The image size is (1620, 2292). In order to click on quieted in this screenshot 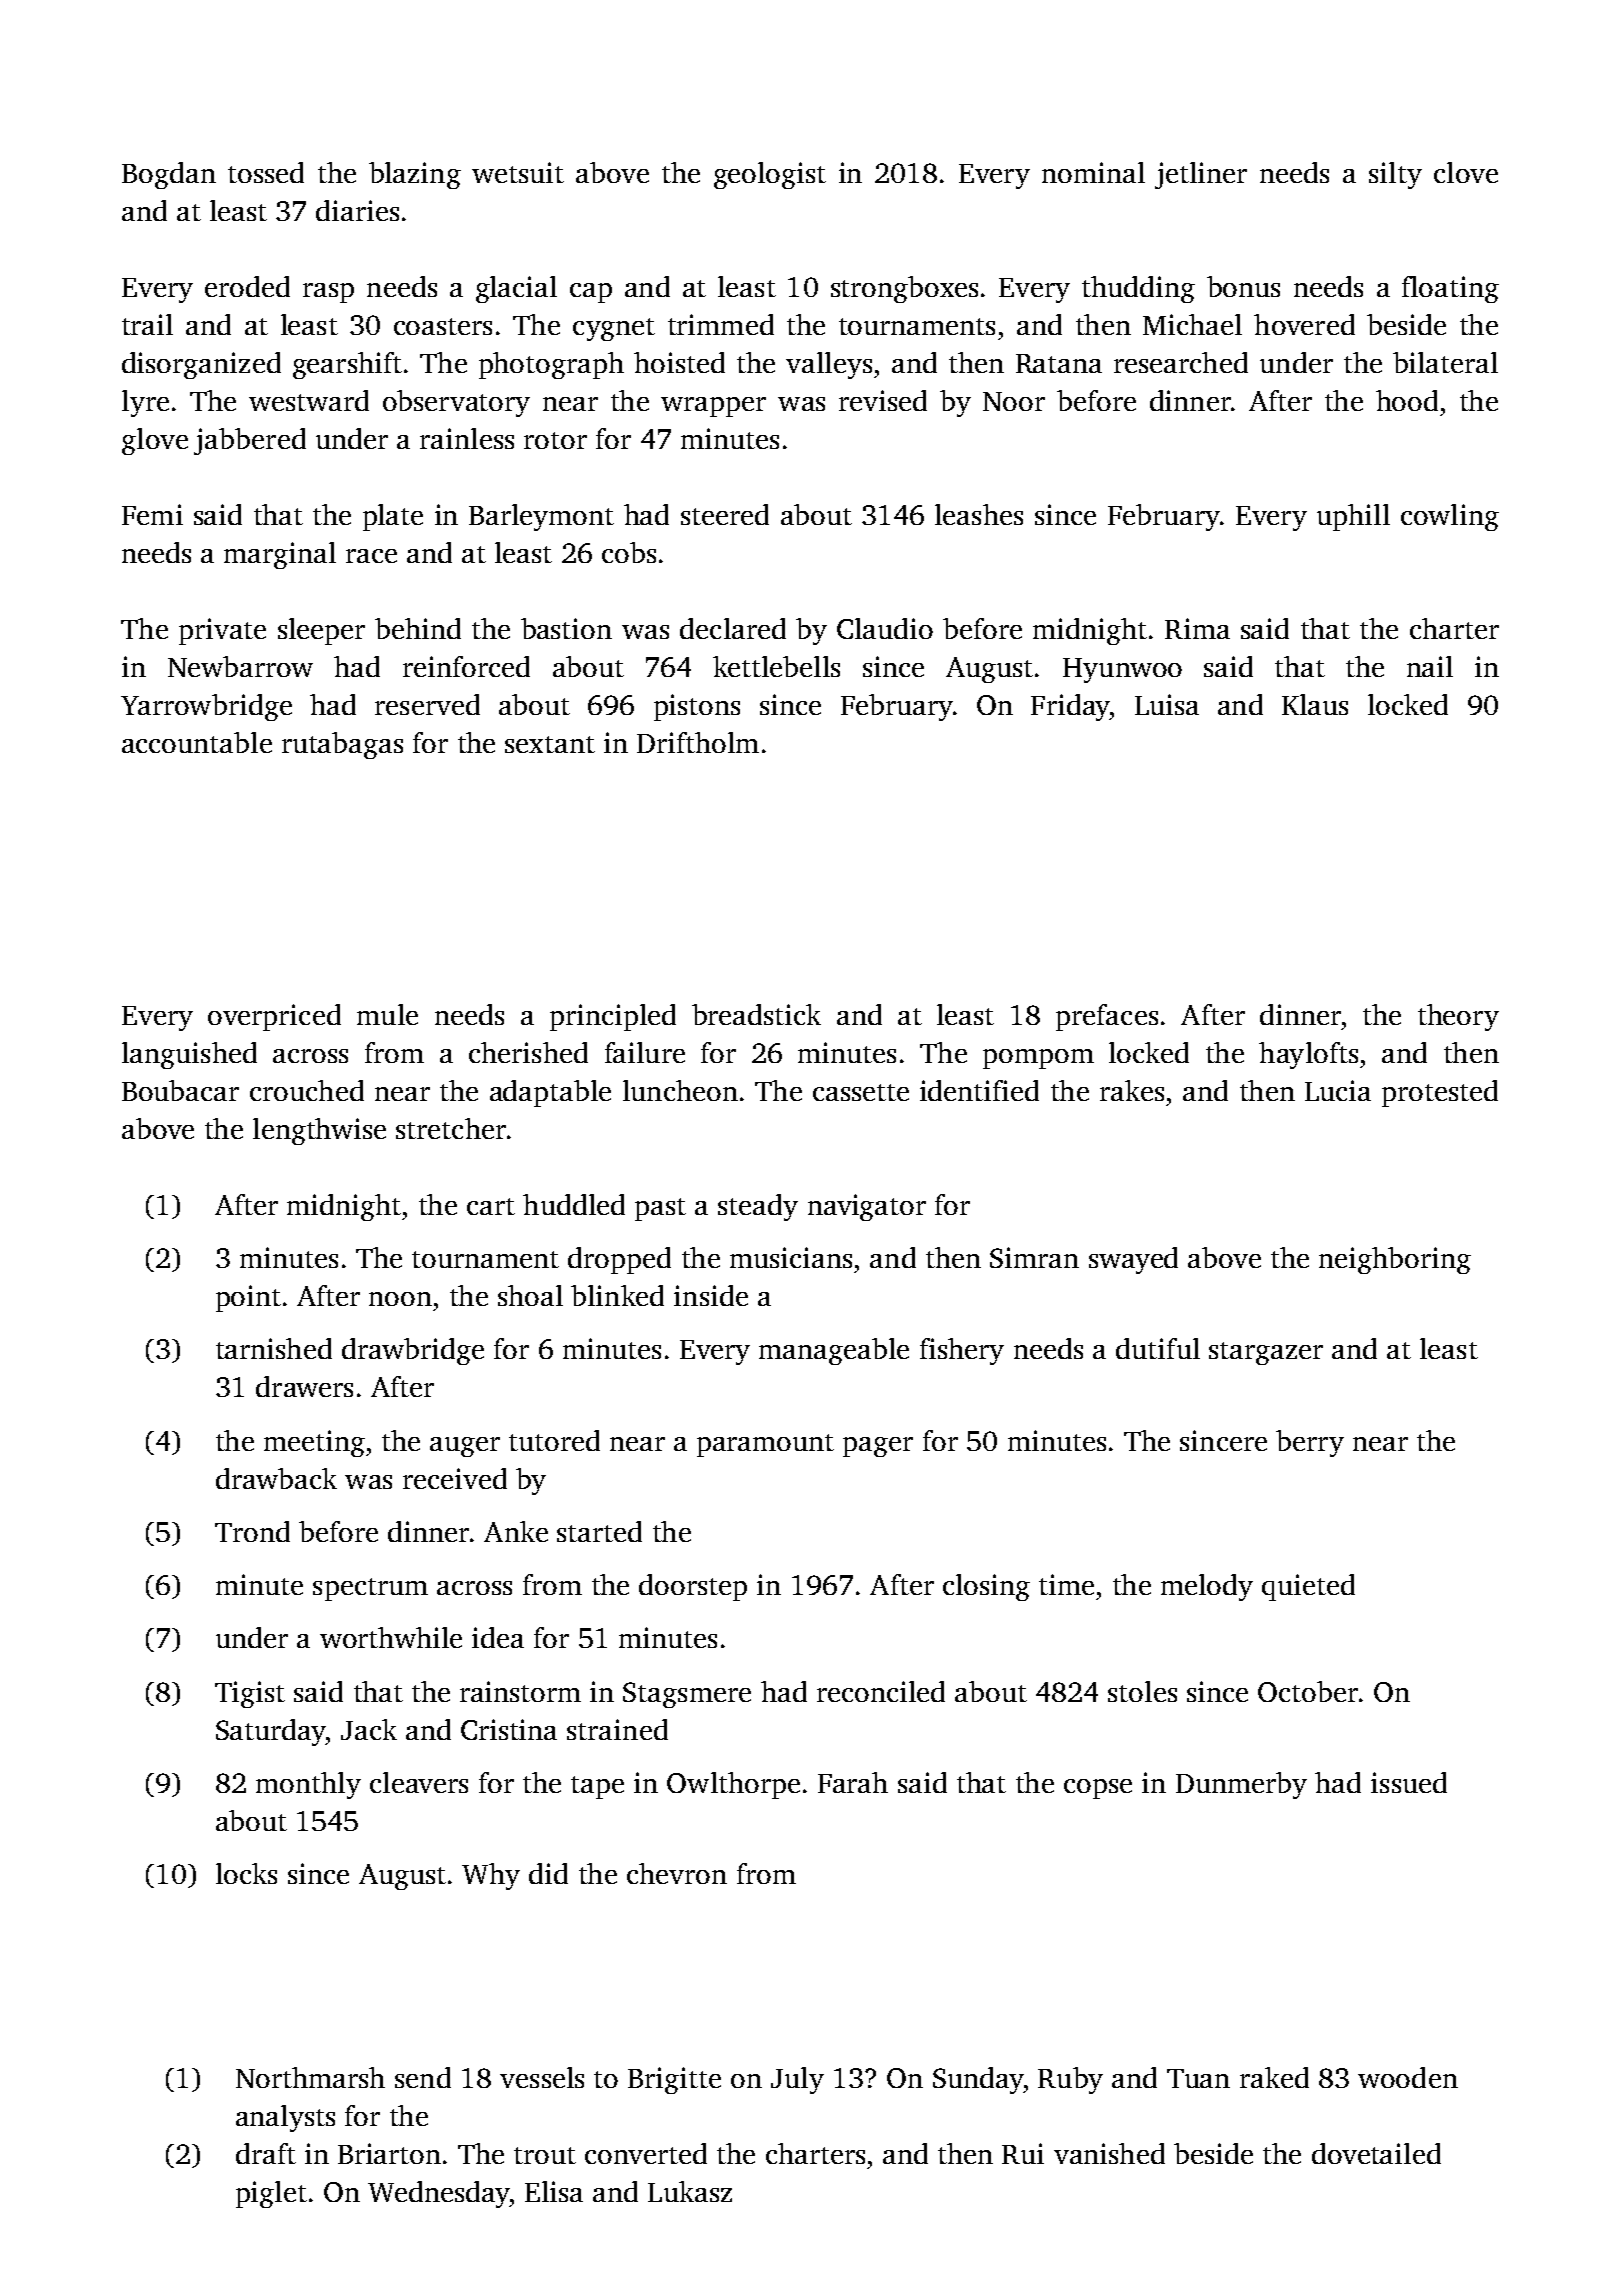, I will do `click(1308, 1587)`.
